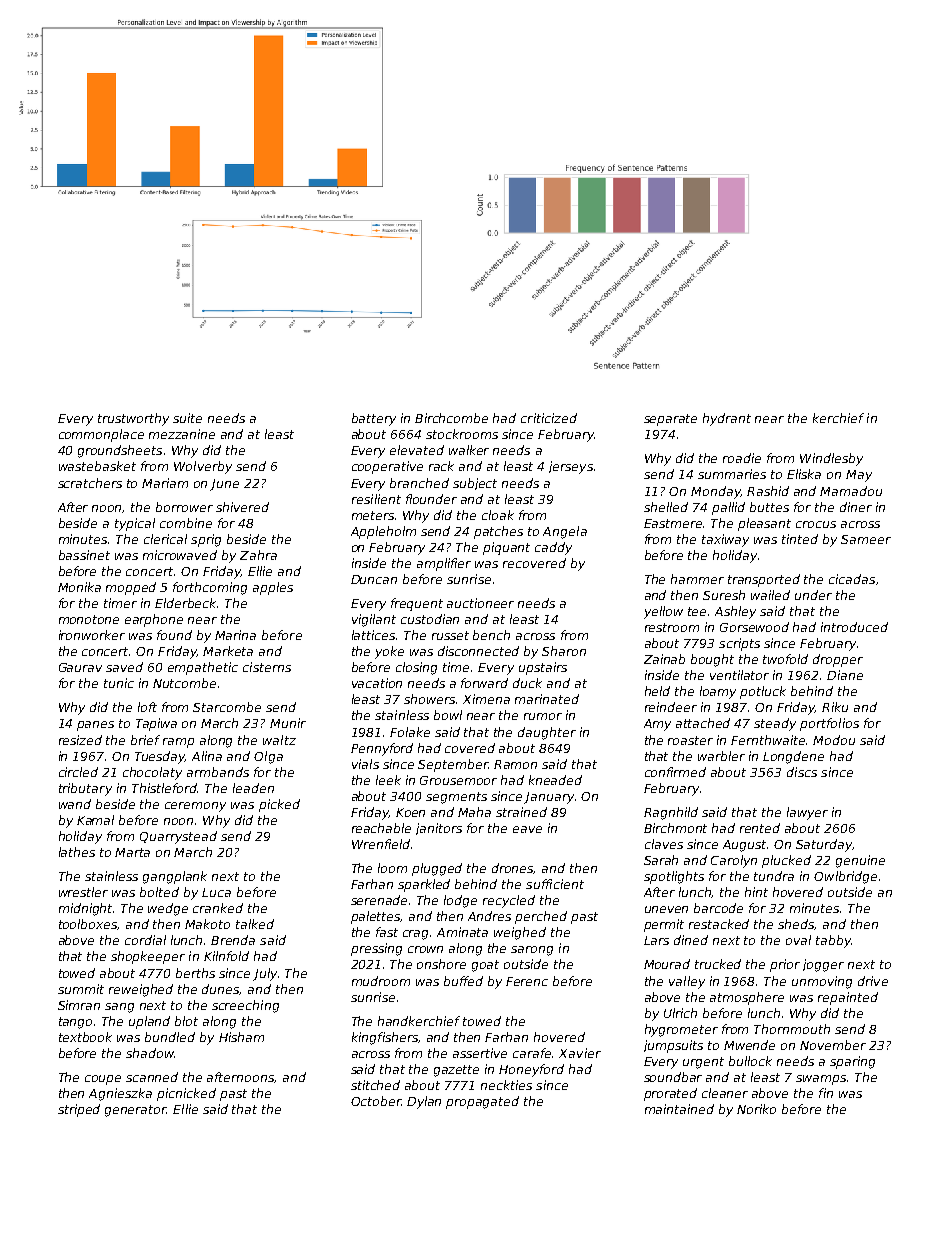 Image resolution: width=952 pixels, height=1233 pixels. What do you see at coordinates (439, 829) in the image?
I see `janitors` at bounding box center [439, 829].
